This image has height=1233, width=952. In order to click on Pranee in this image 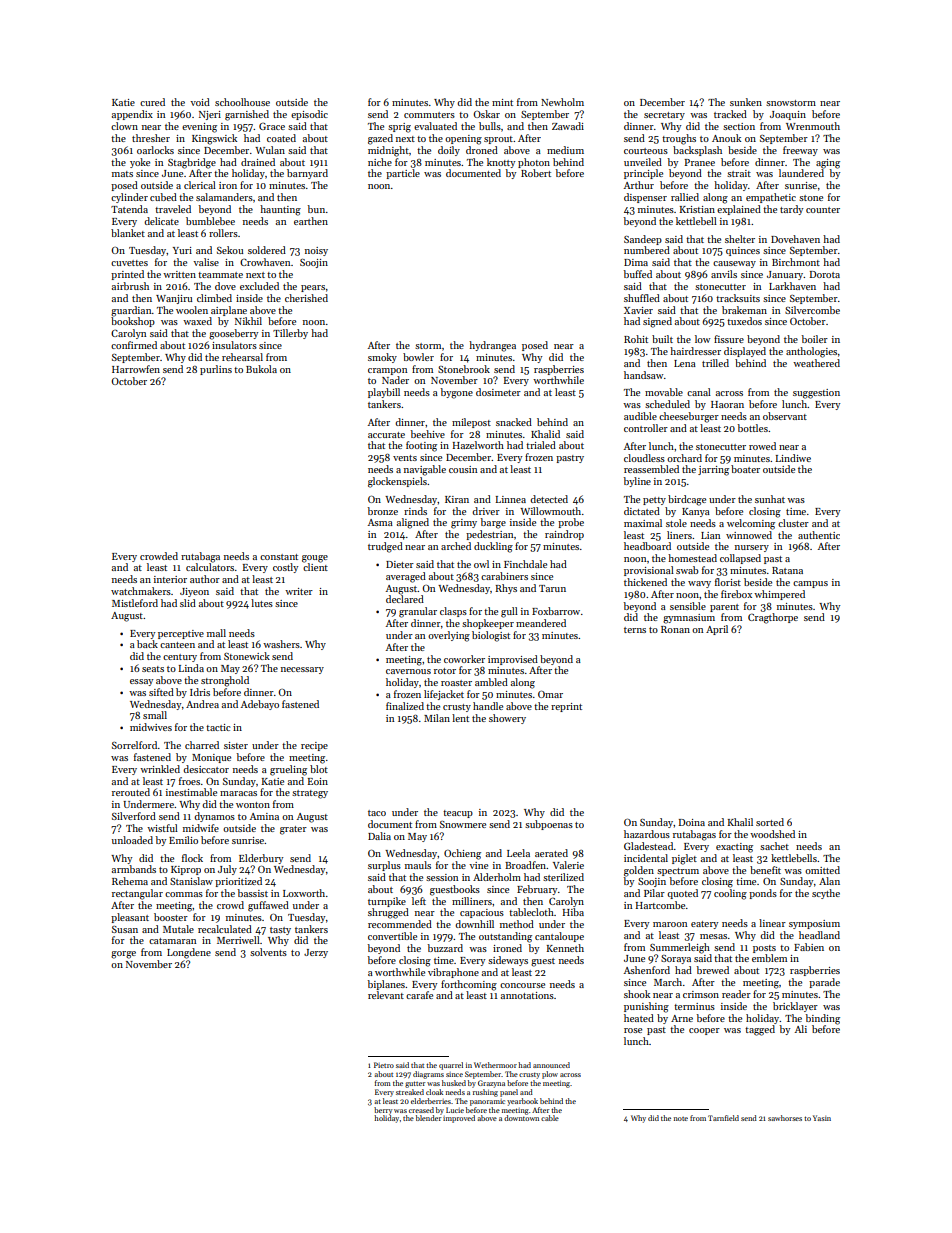, I will do `click(699, 162)`.
